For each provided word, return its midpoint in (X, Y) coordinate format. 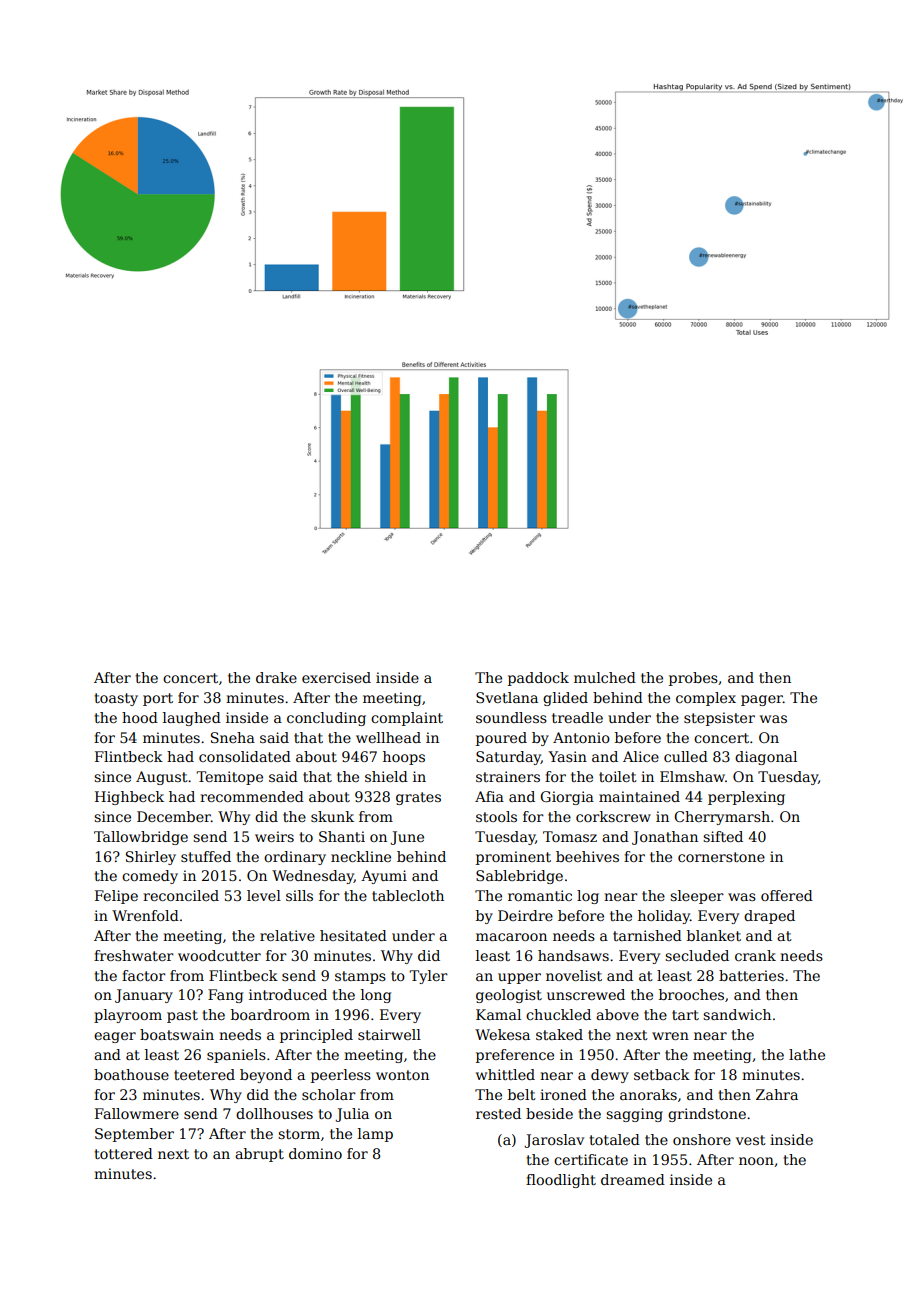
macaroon (511, 937)
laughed (192, 719)
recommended (252, 796)
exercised (336, 677)
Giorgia (567, 798)
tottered (123, 1153)
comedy (150, 877)
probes (693, 679)
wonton (402, 1075)
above (617, 1014)
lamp (375, 1135)
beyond (266, 1076)
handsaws (573, 955)
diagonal (766, 758)
